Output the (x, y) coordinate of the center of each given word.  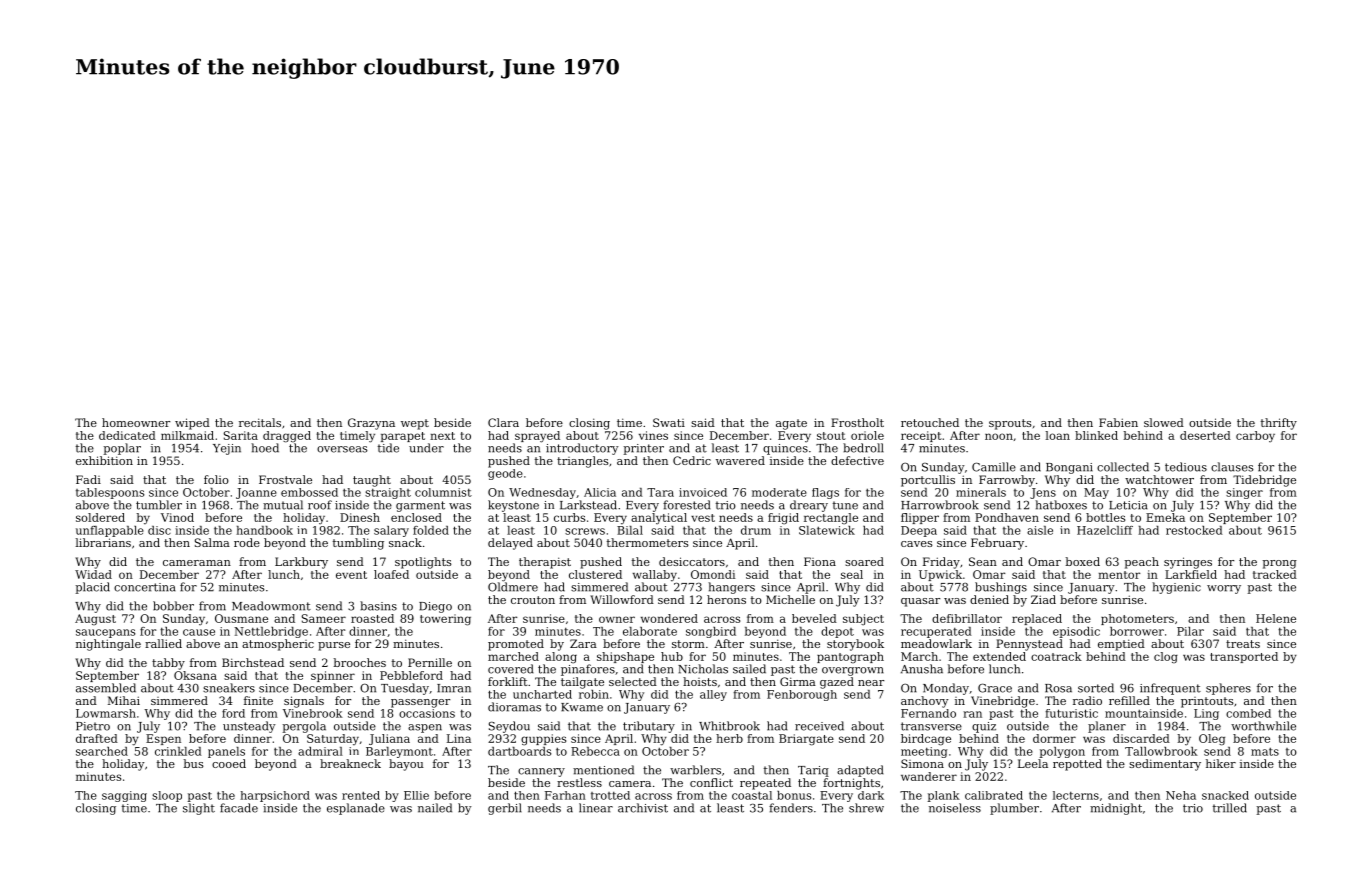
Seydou (509, 727)
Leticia (1128, 505)
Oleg (1212, 740)
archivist (643, 808)
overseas (342, 449)
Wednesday (542, 493)
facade (239, 808)
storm (688, 644)
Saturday (333, 740)
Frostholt (857, 422)
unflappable (110, 531)
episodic (1076, 632)
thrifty (1278, 424)
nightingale (108, 645)
